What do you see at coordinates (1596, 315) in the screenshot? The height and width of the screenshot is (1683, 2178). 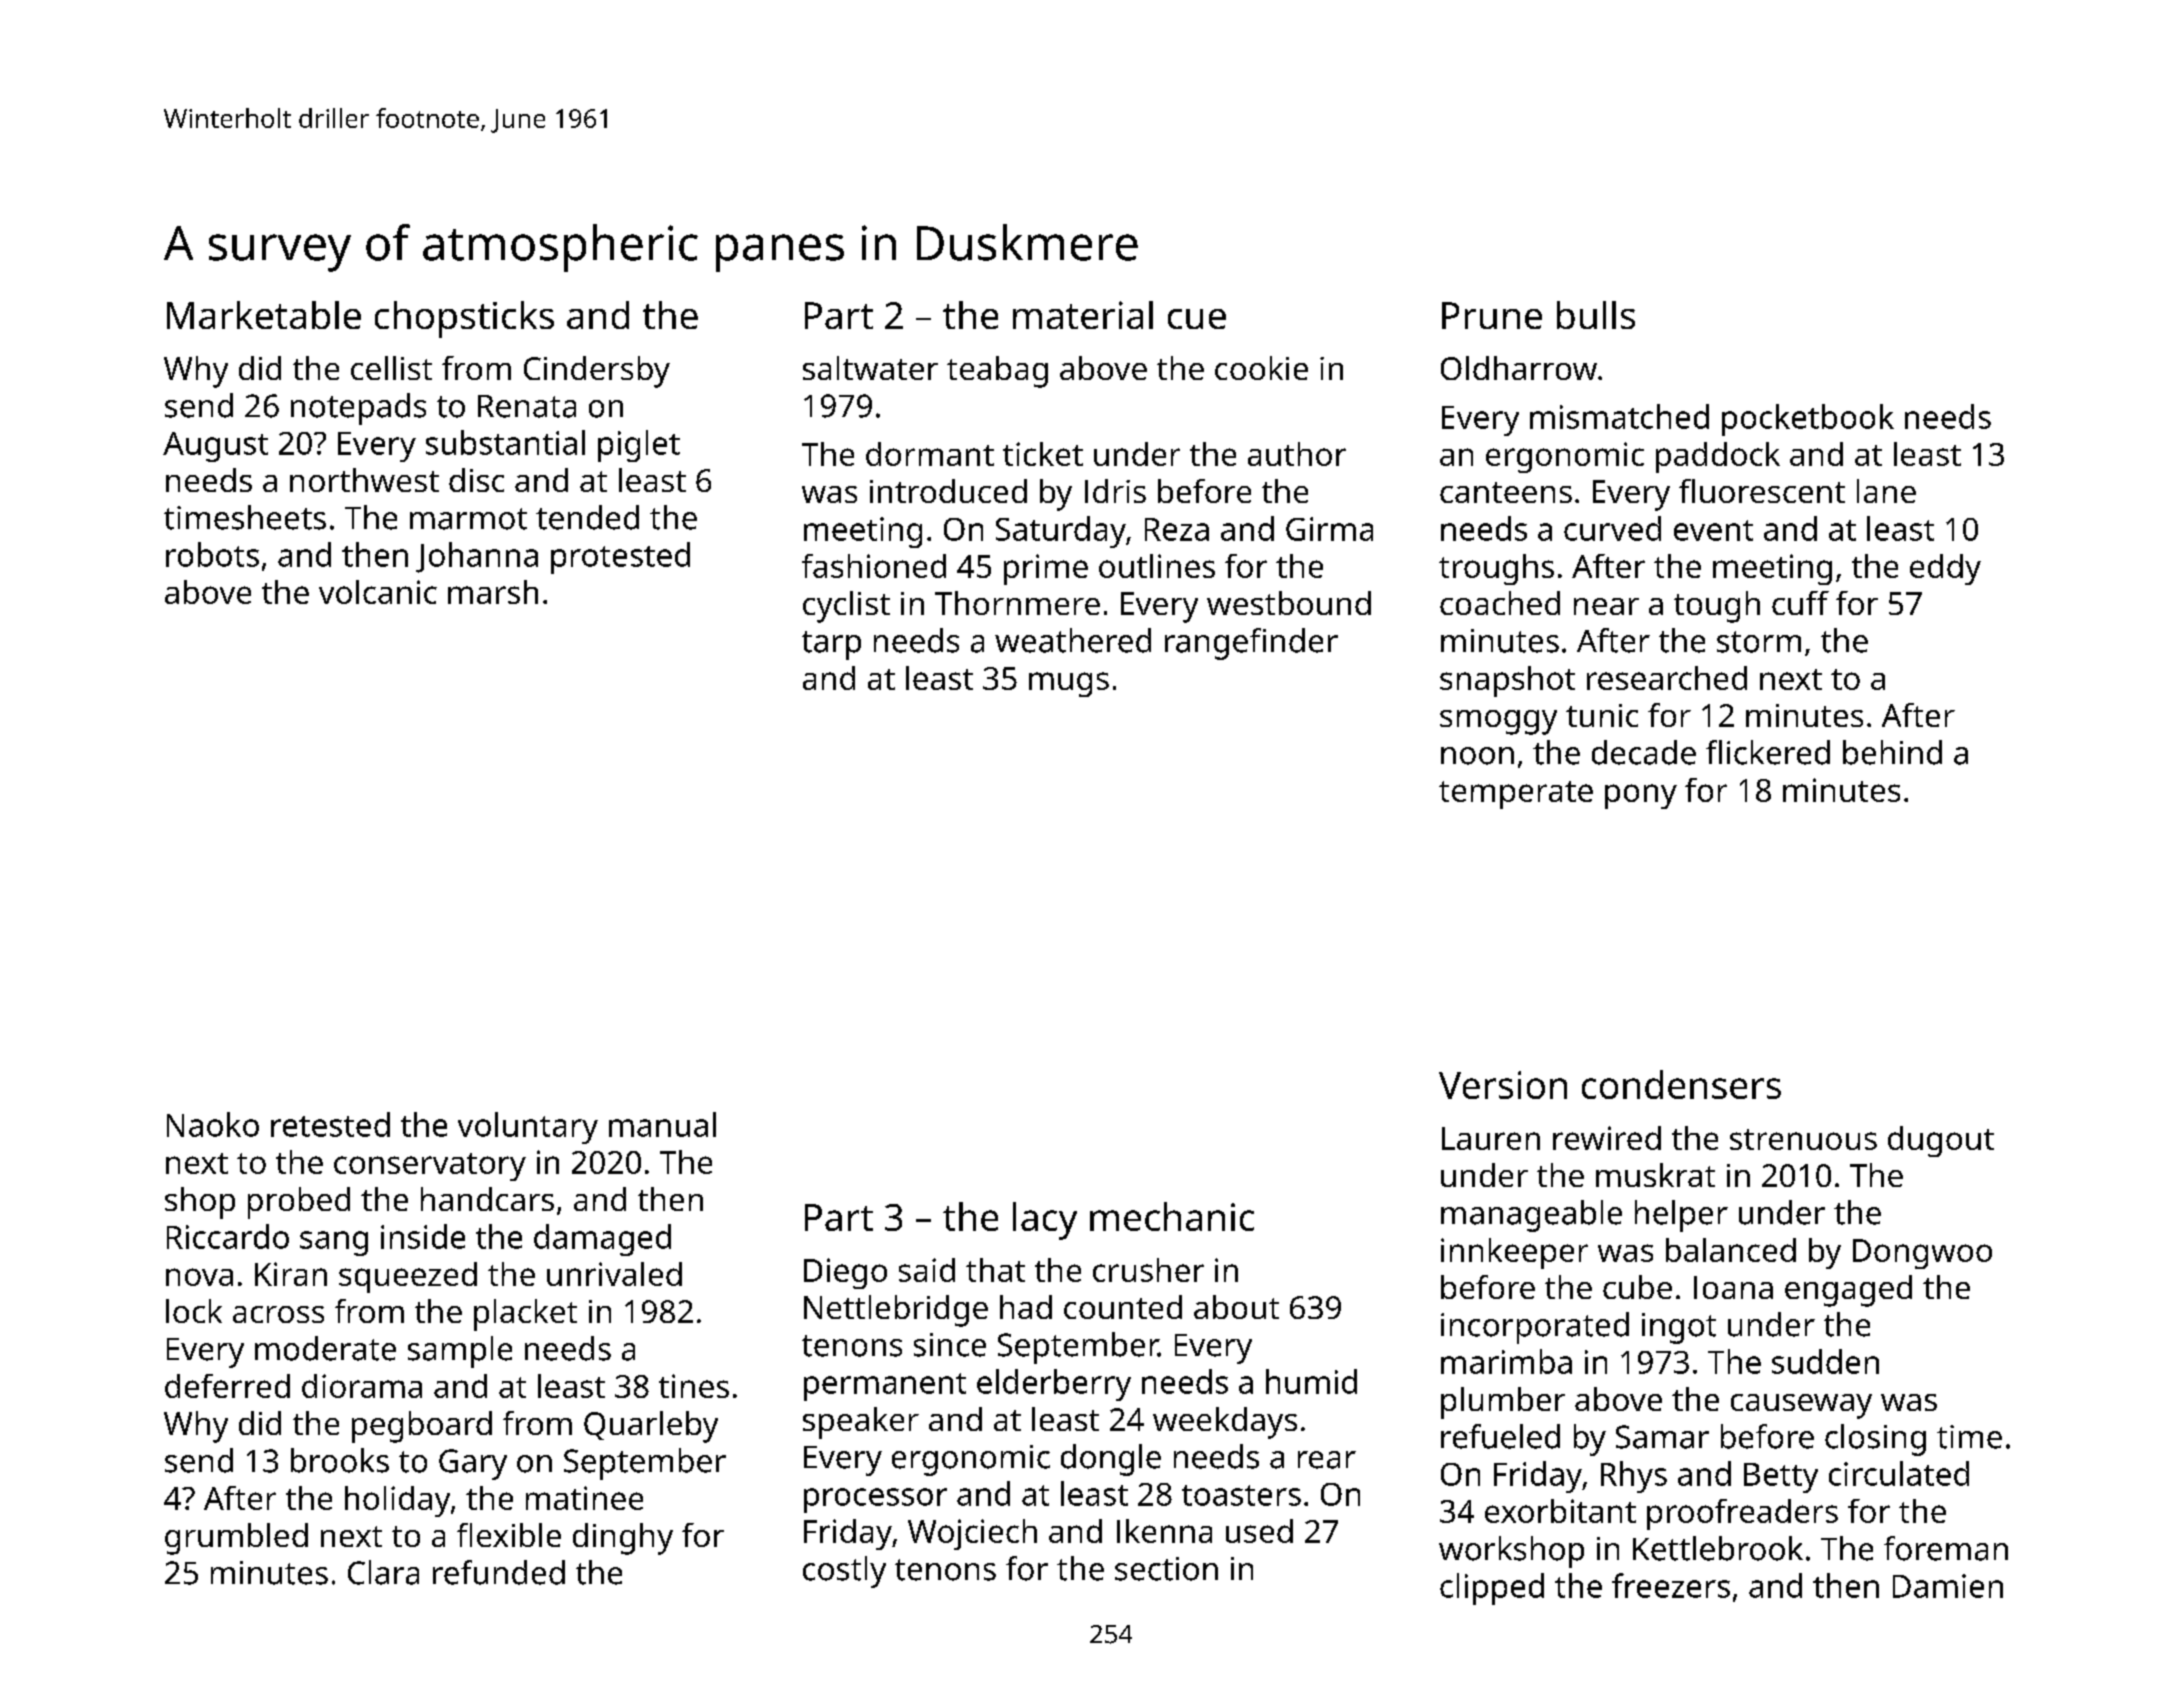 I see `bulls` at bounding box center [1596, 315].
